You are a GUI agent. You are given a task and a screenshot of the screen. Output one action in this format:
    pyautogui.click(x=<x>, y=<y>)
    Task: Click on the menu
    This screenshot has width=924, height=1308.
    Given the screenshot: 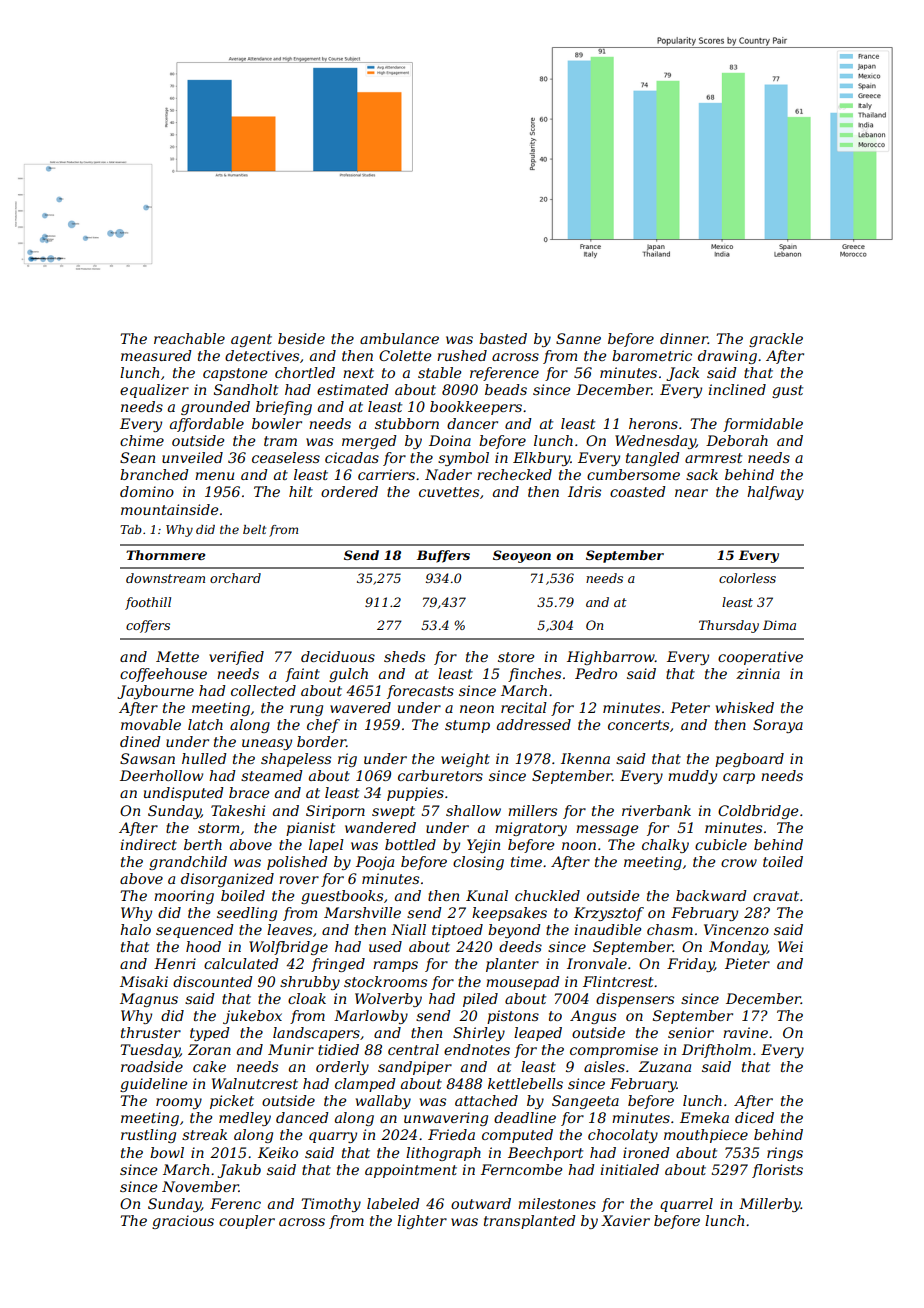 What is the action you would take?
    pyautogui.click(x=214, y=476)
